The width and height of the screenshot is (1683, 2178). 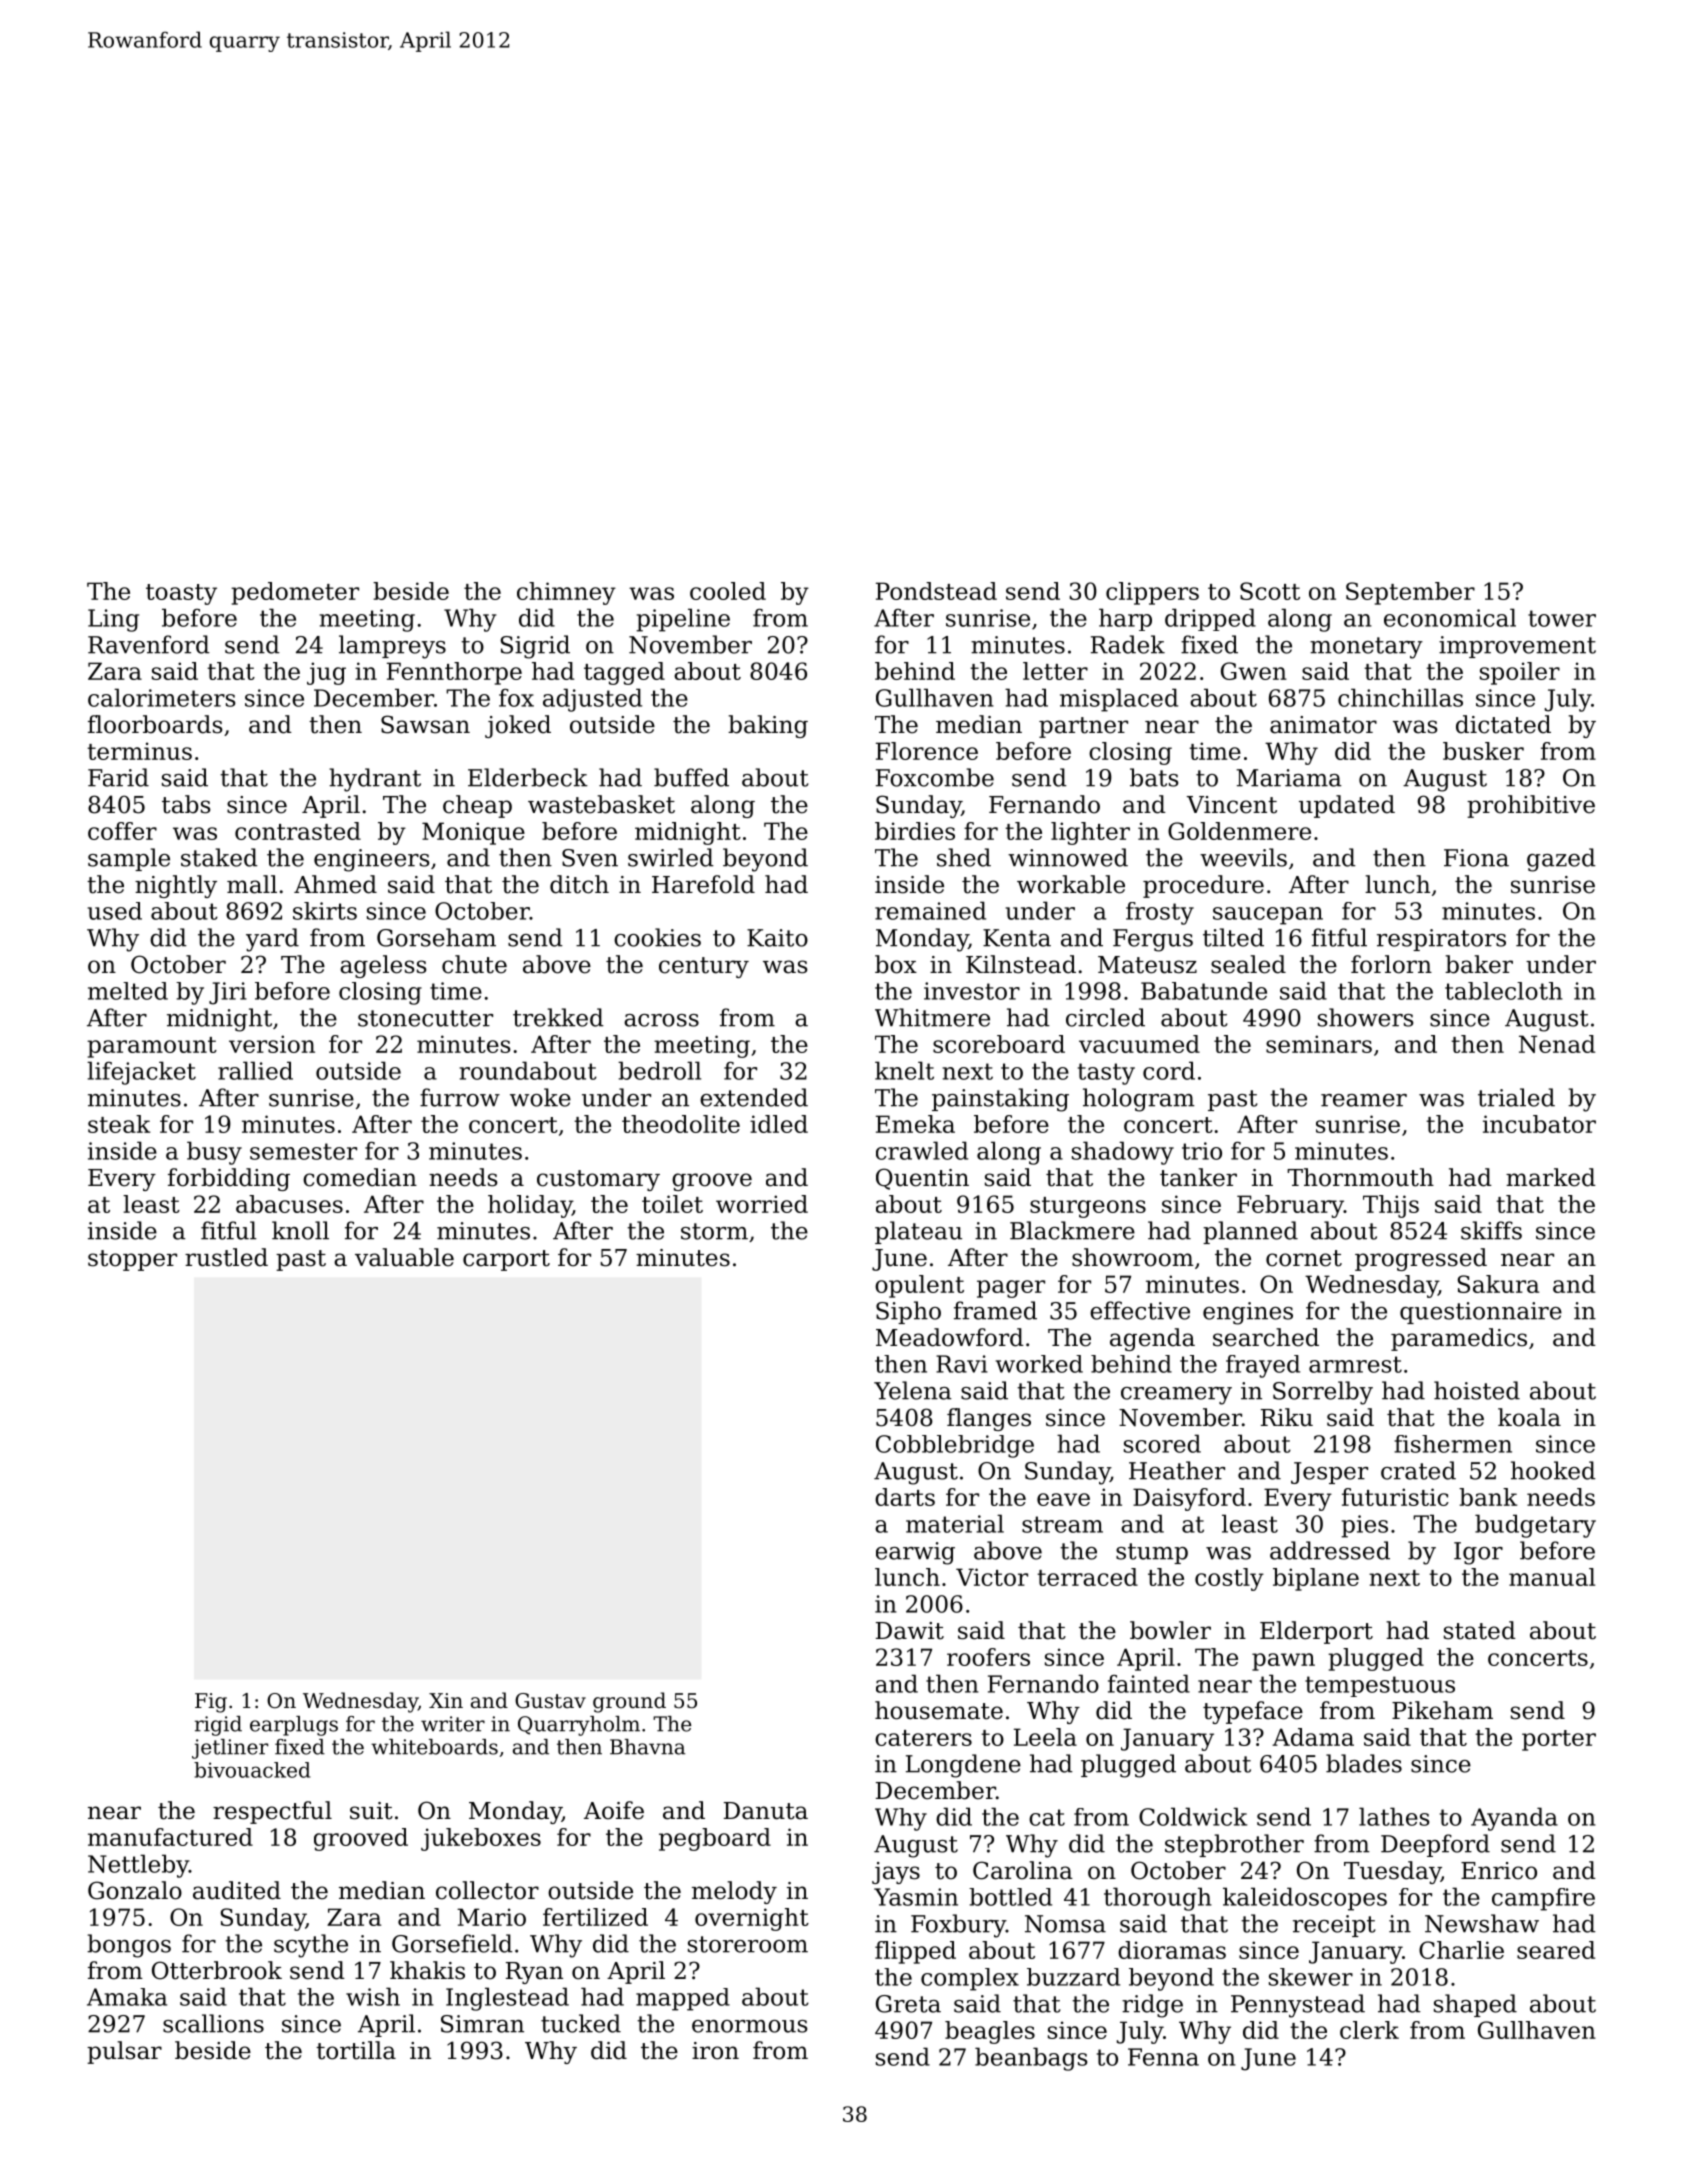 I want to click on Longdene, so click(x=963, y=1766).
